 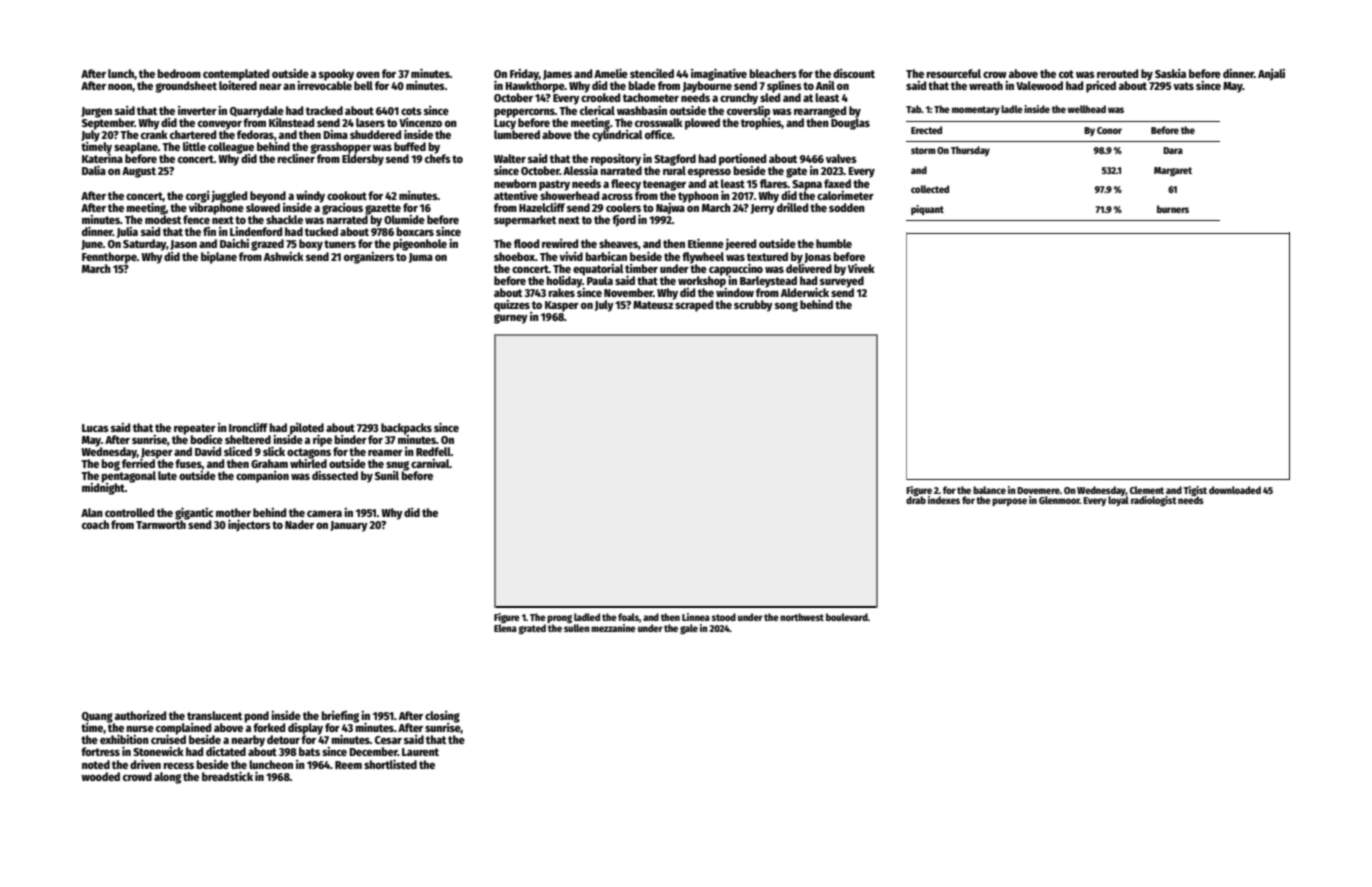 I want to click on Anjali, so click(x=1271, y=74).
